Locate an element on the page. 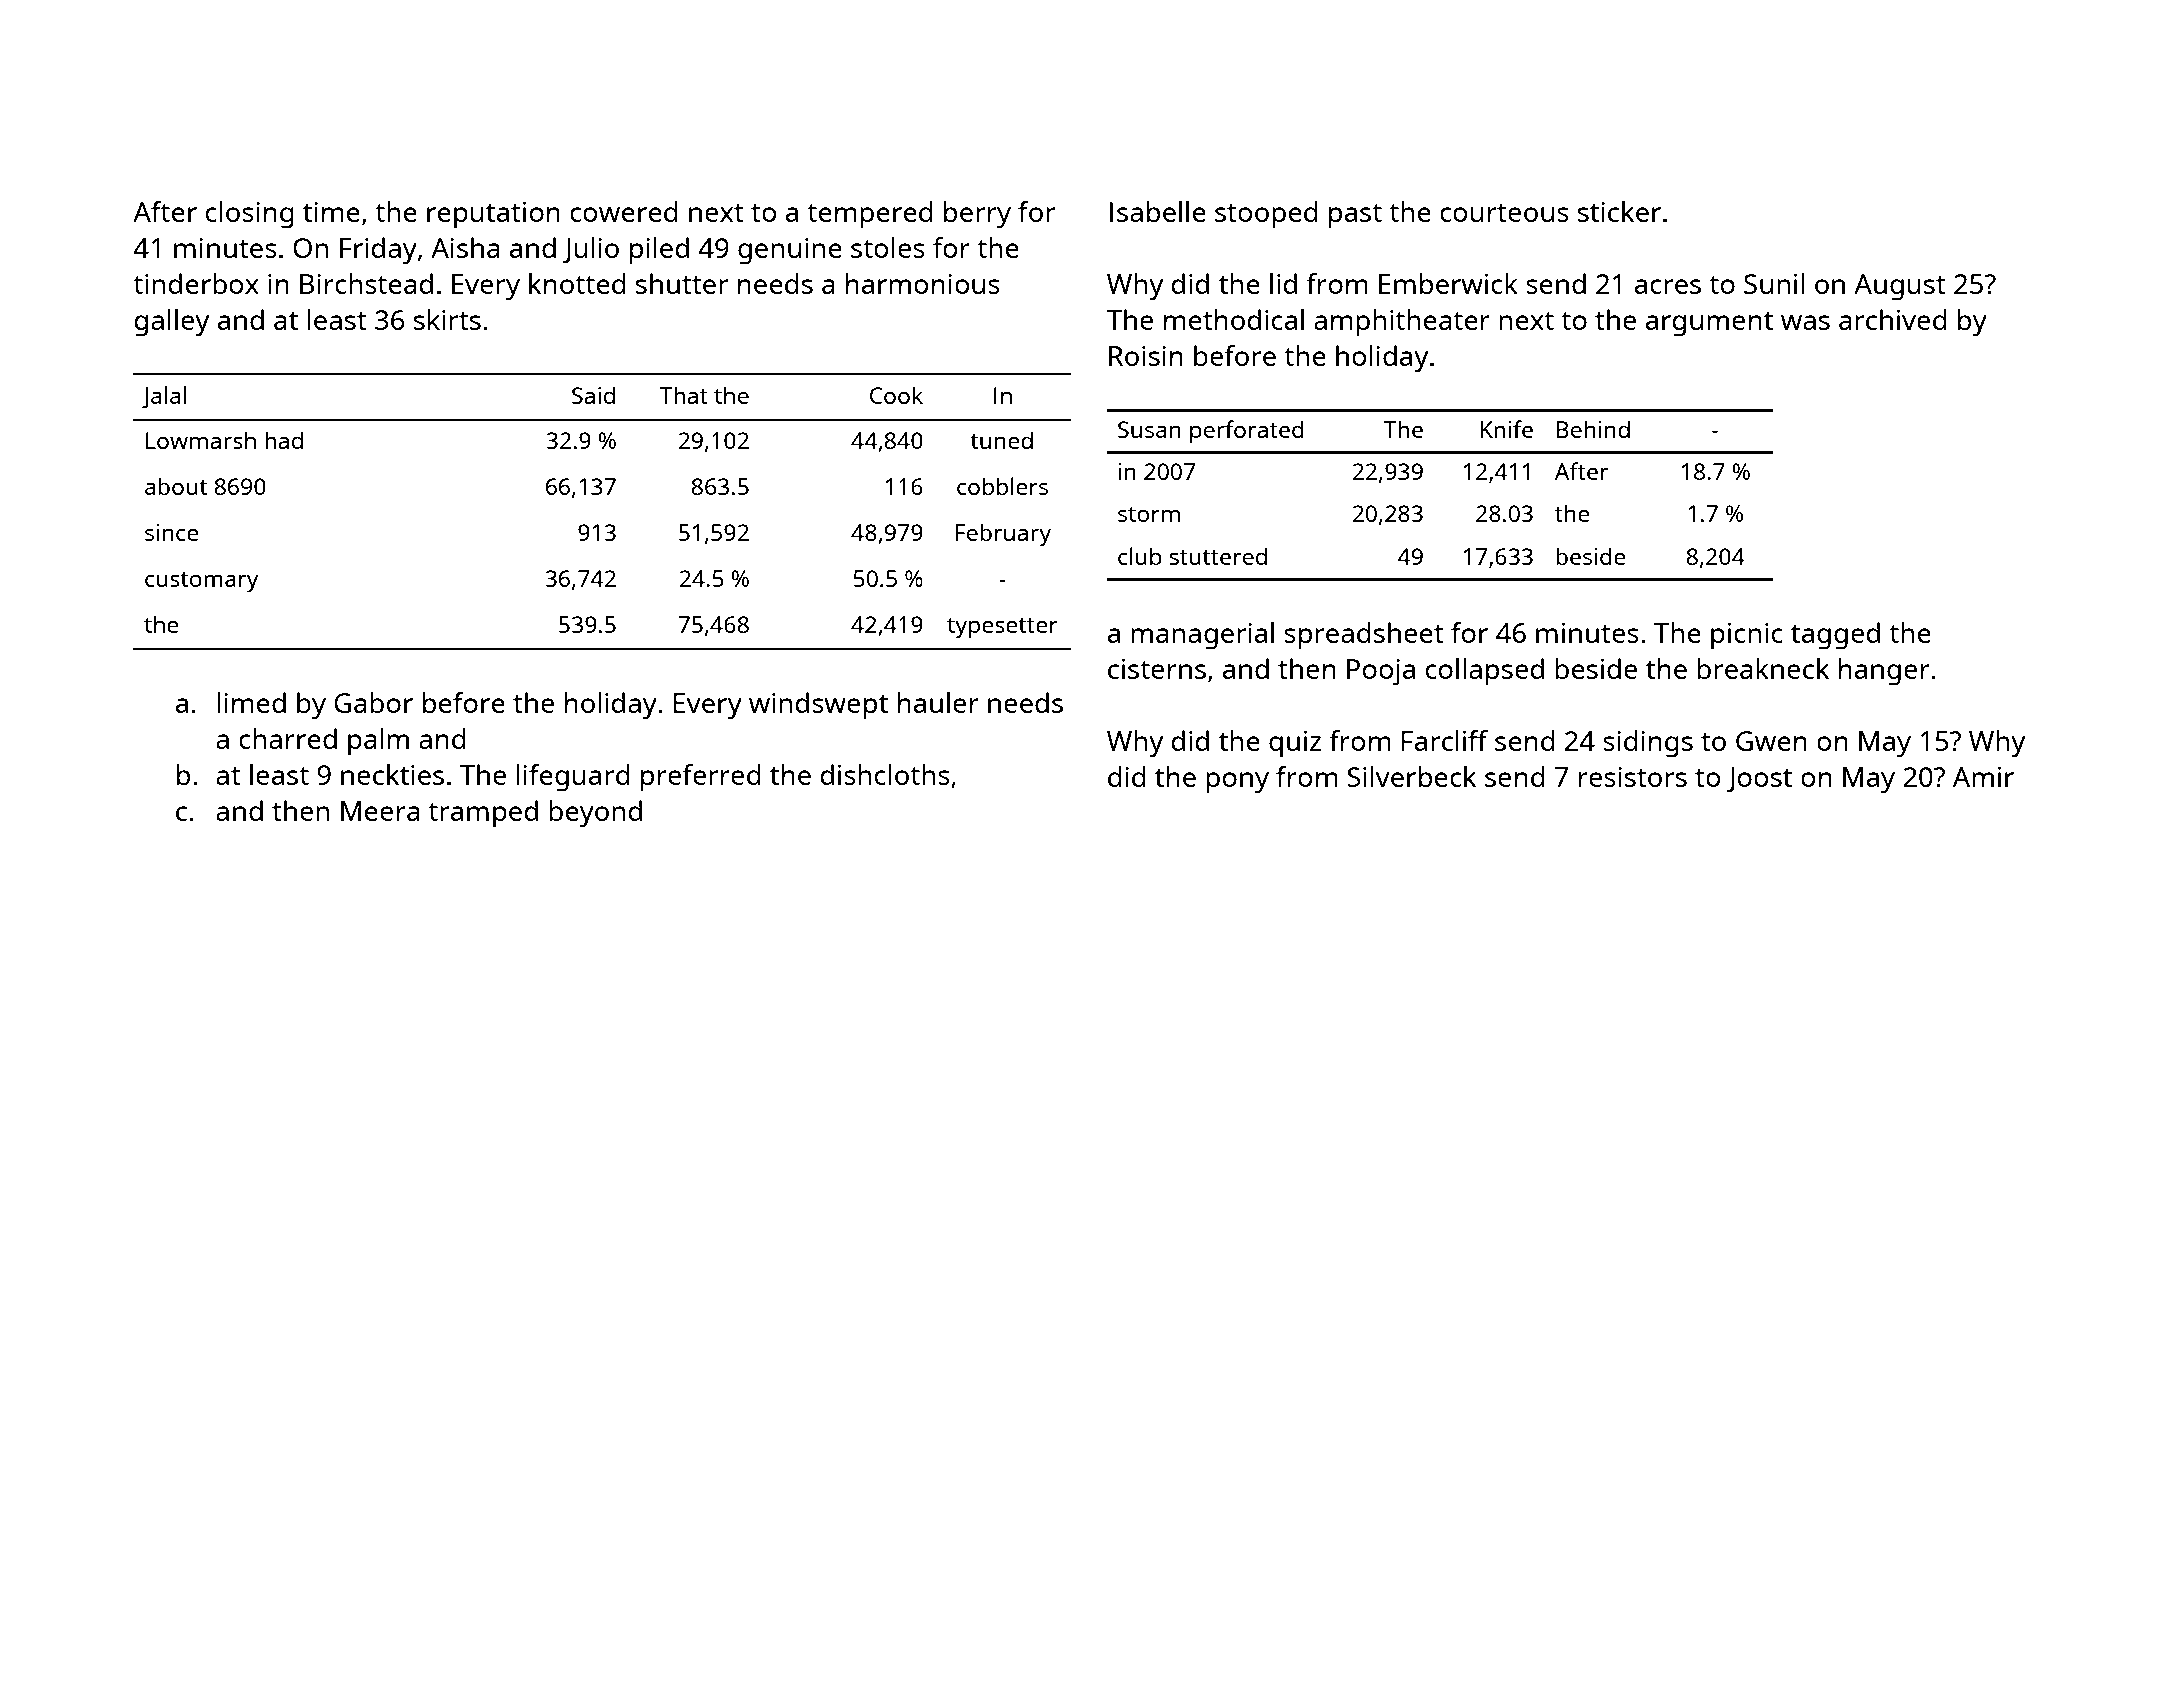  Amir is located at coordinates (1983, 777).
